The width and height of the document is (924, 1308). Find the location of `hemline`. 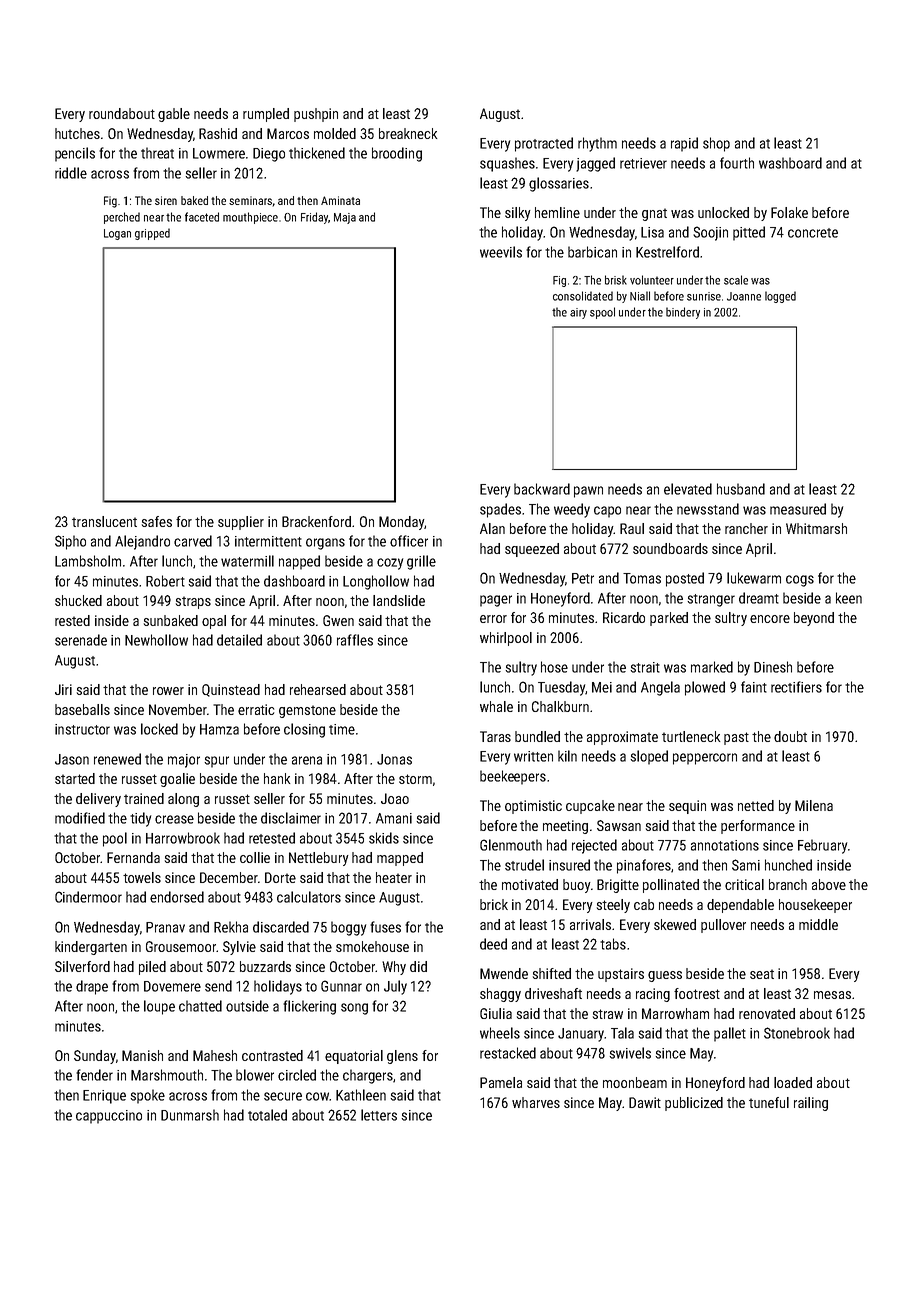

hemline is located at coordinates (557, 212).
